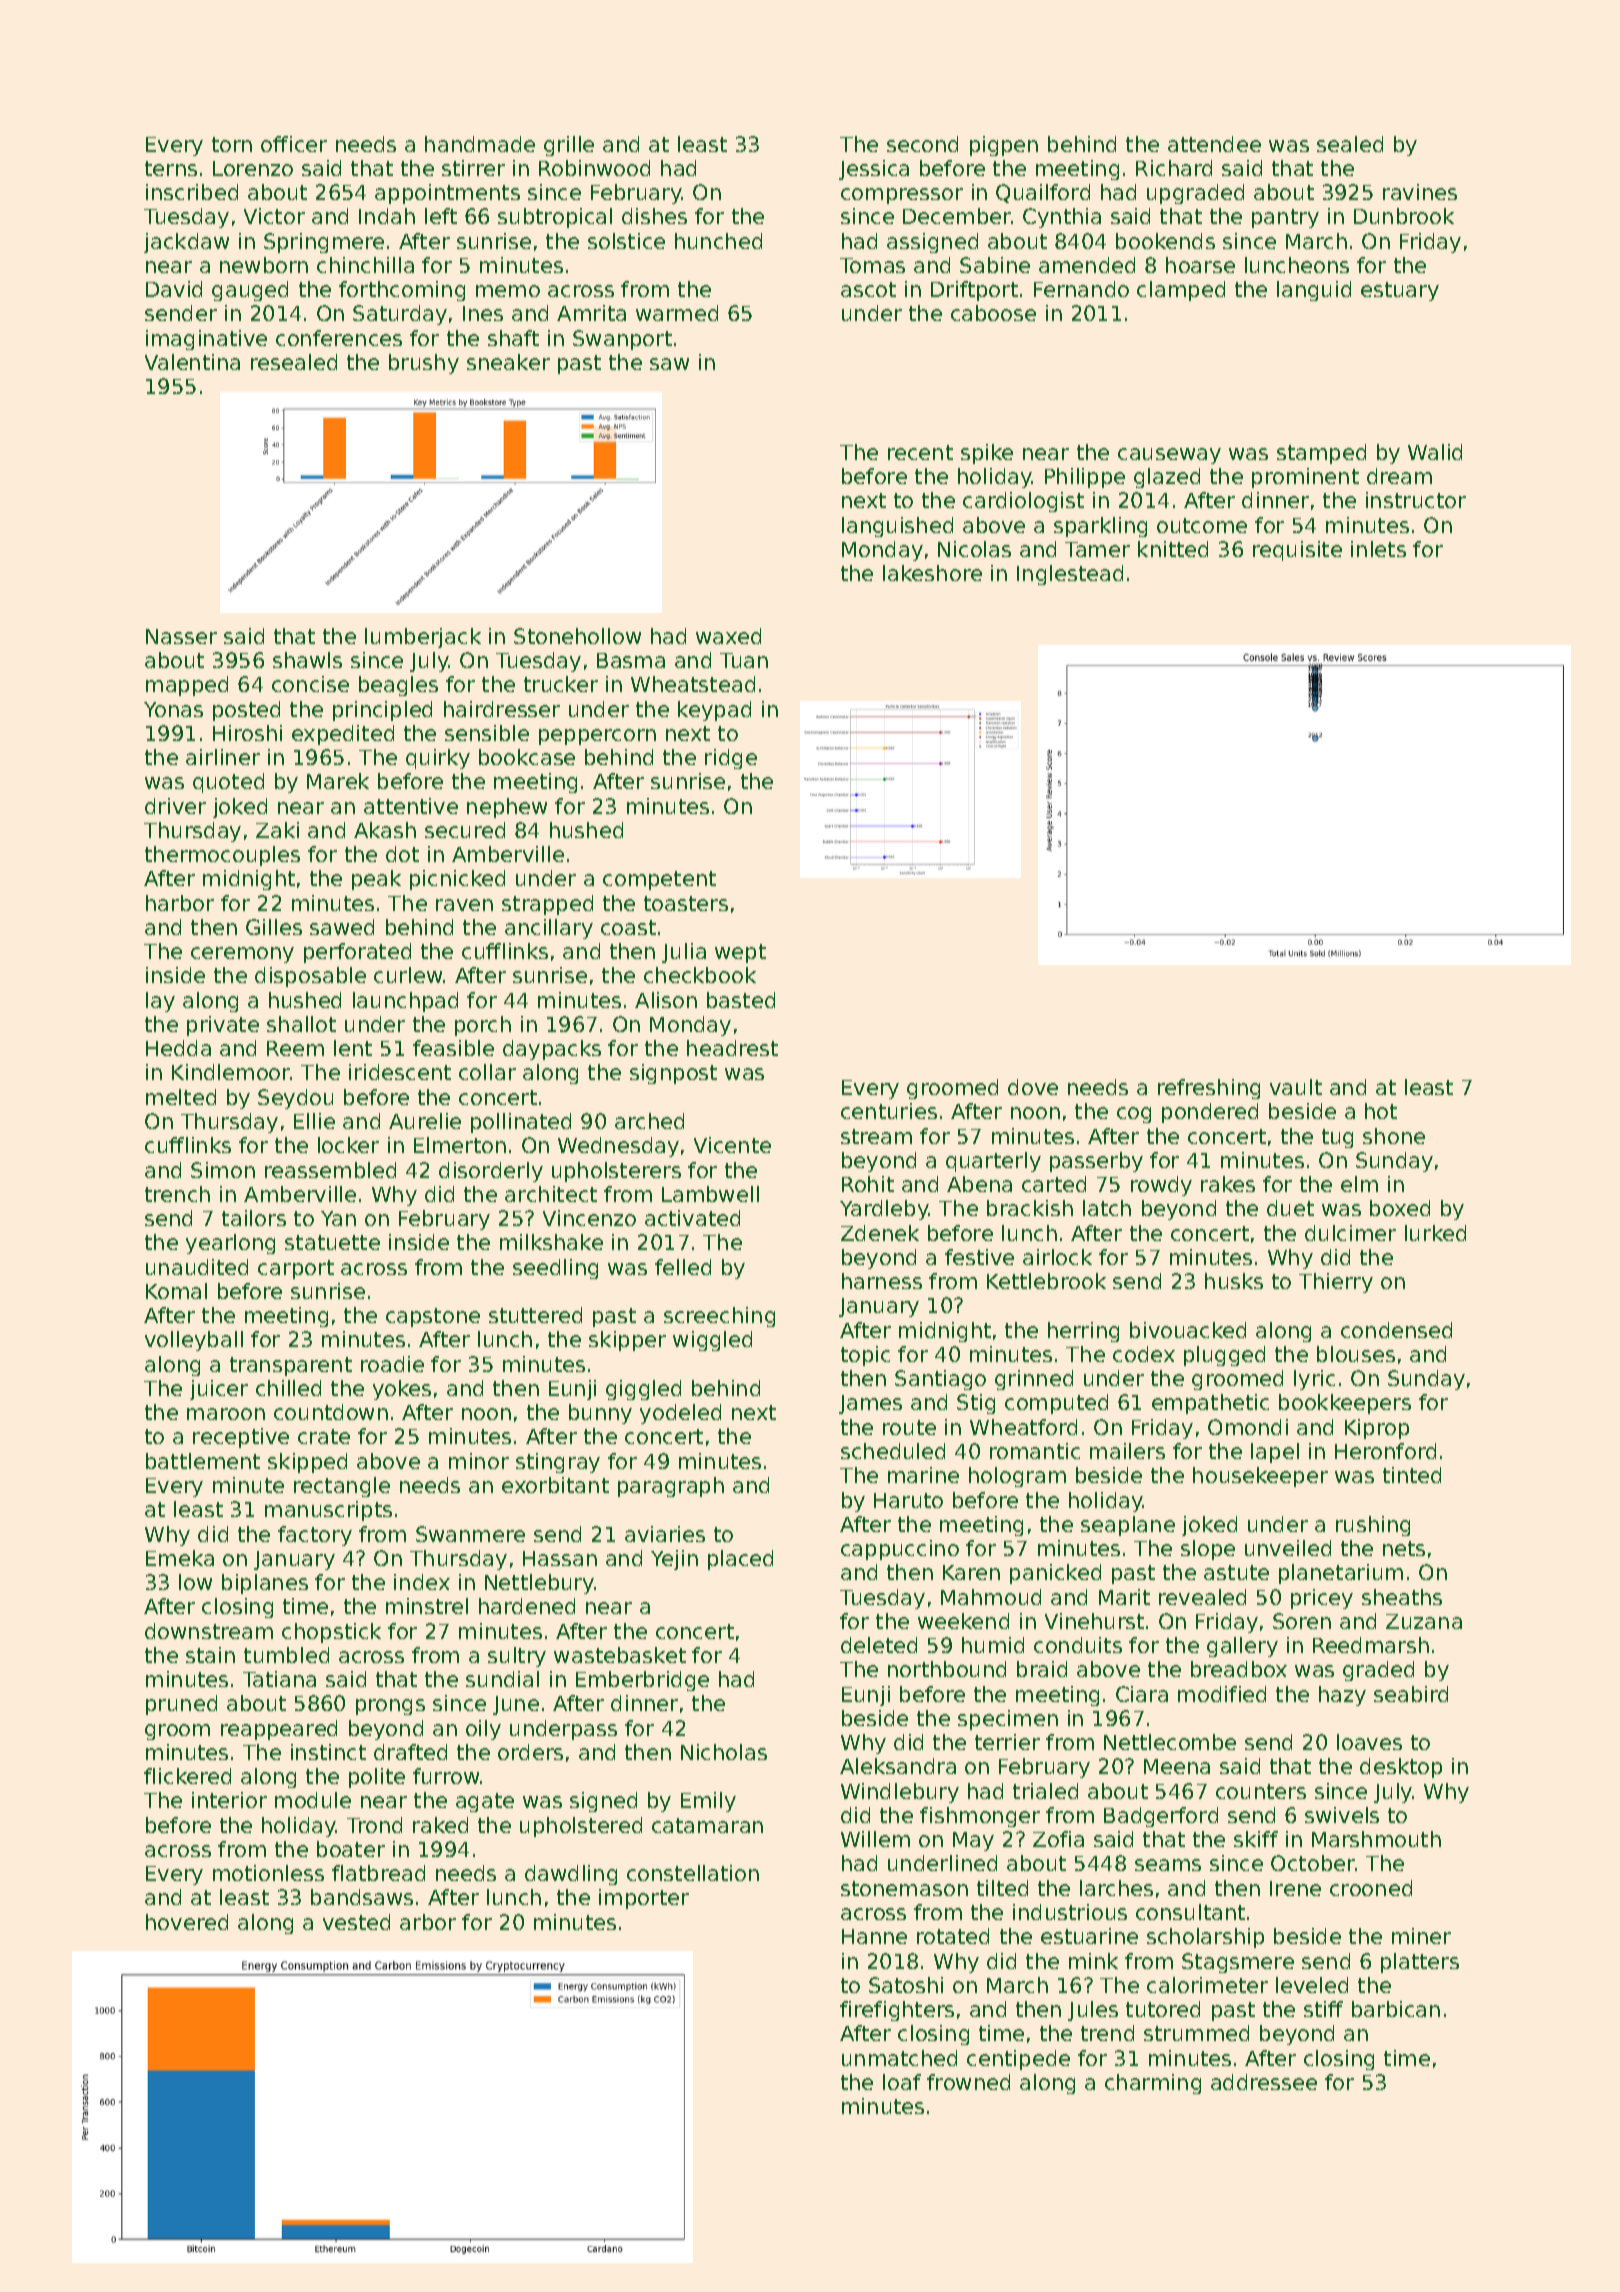  What do you see at coordinates (1401, 1768) in the screenshot?
I see `desktop` at bounding box center [1401, 1768].
